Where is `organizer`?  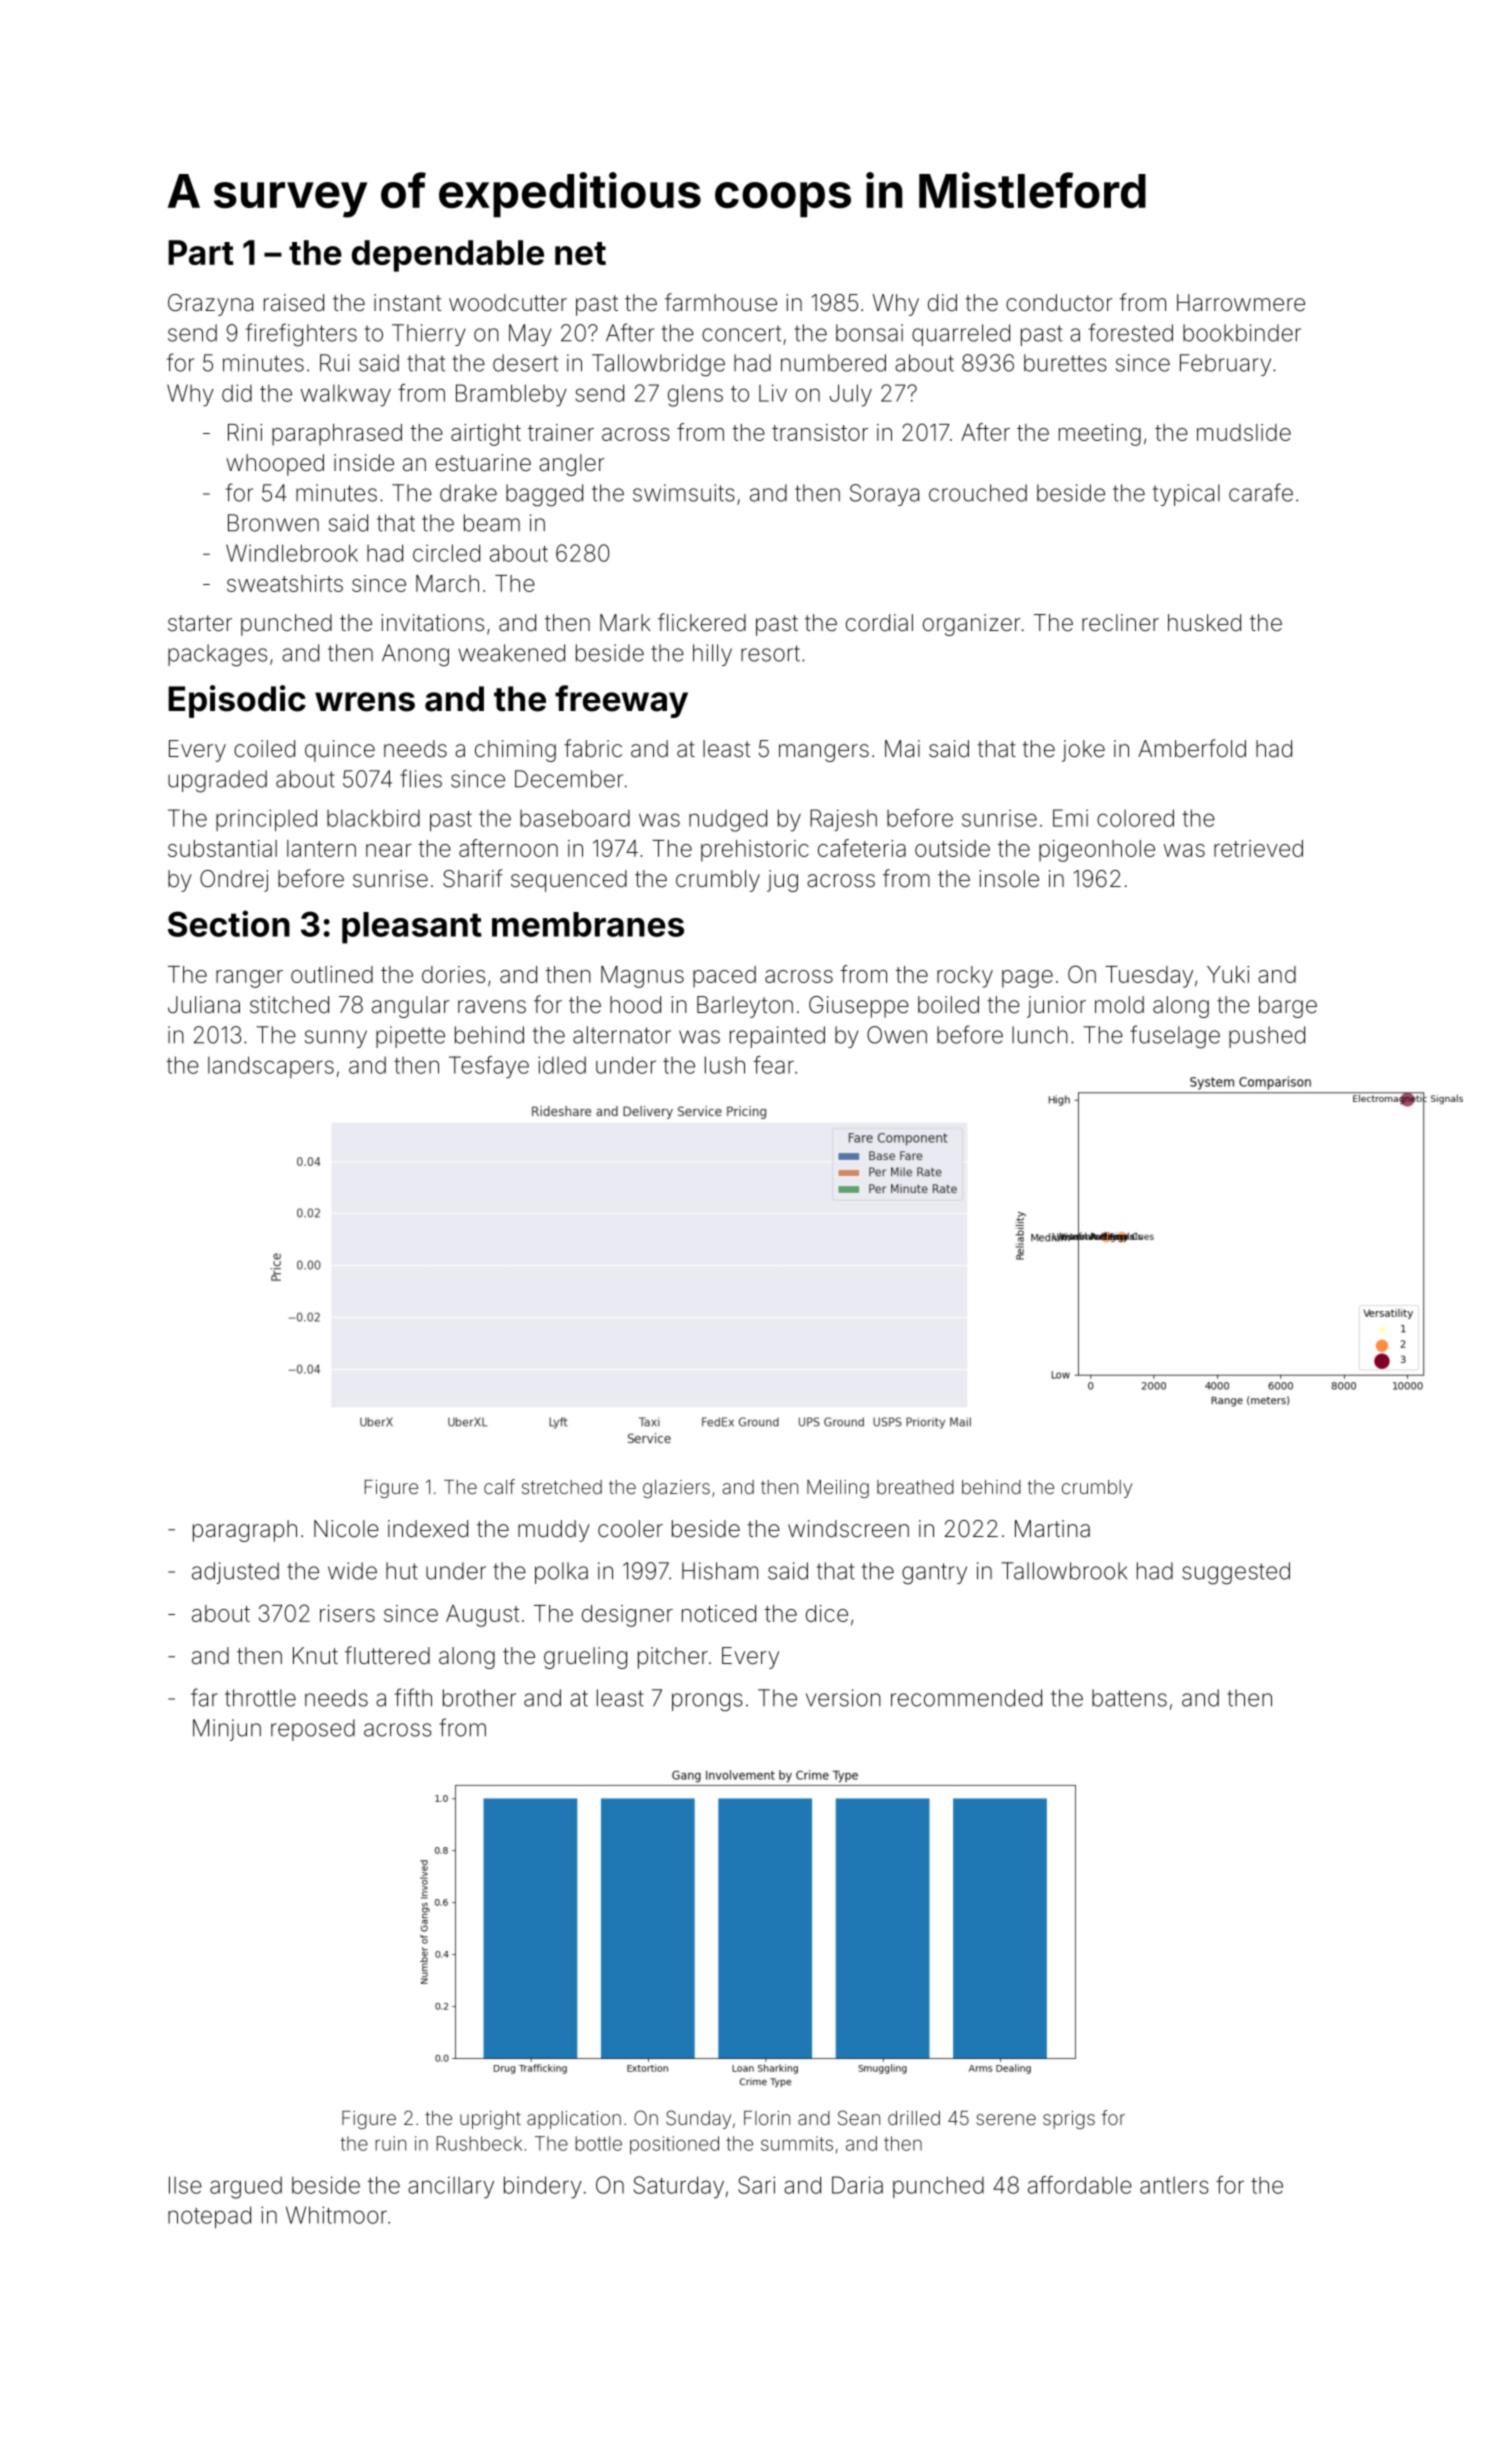
organizer is located at coordinates (972, 625).
